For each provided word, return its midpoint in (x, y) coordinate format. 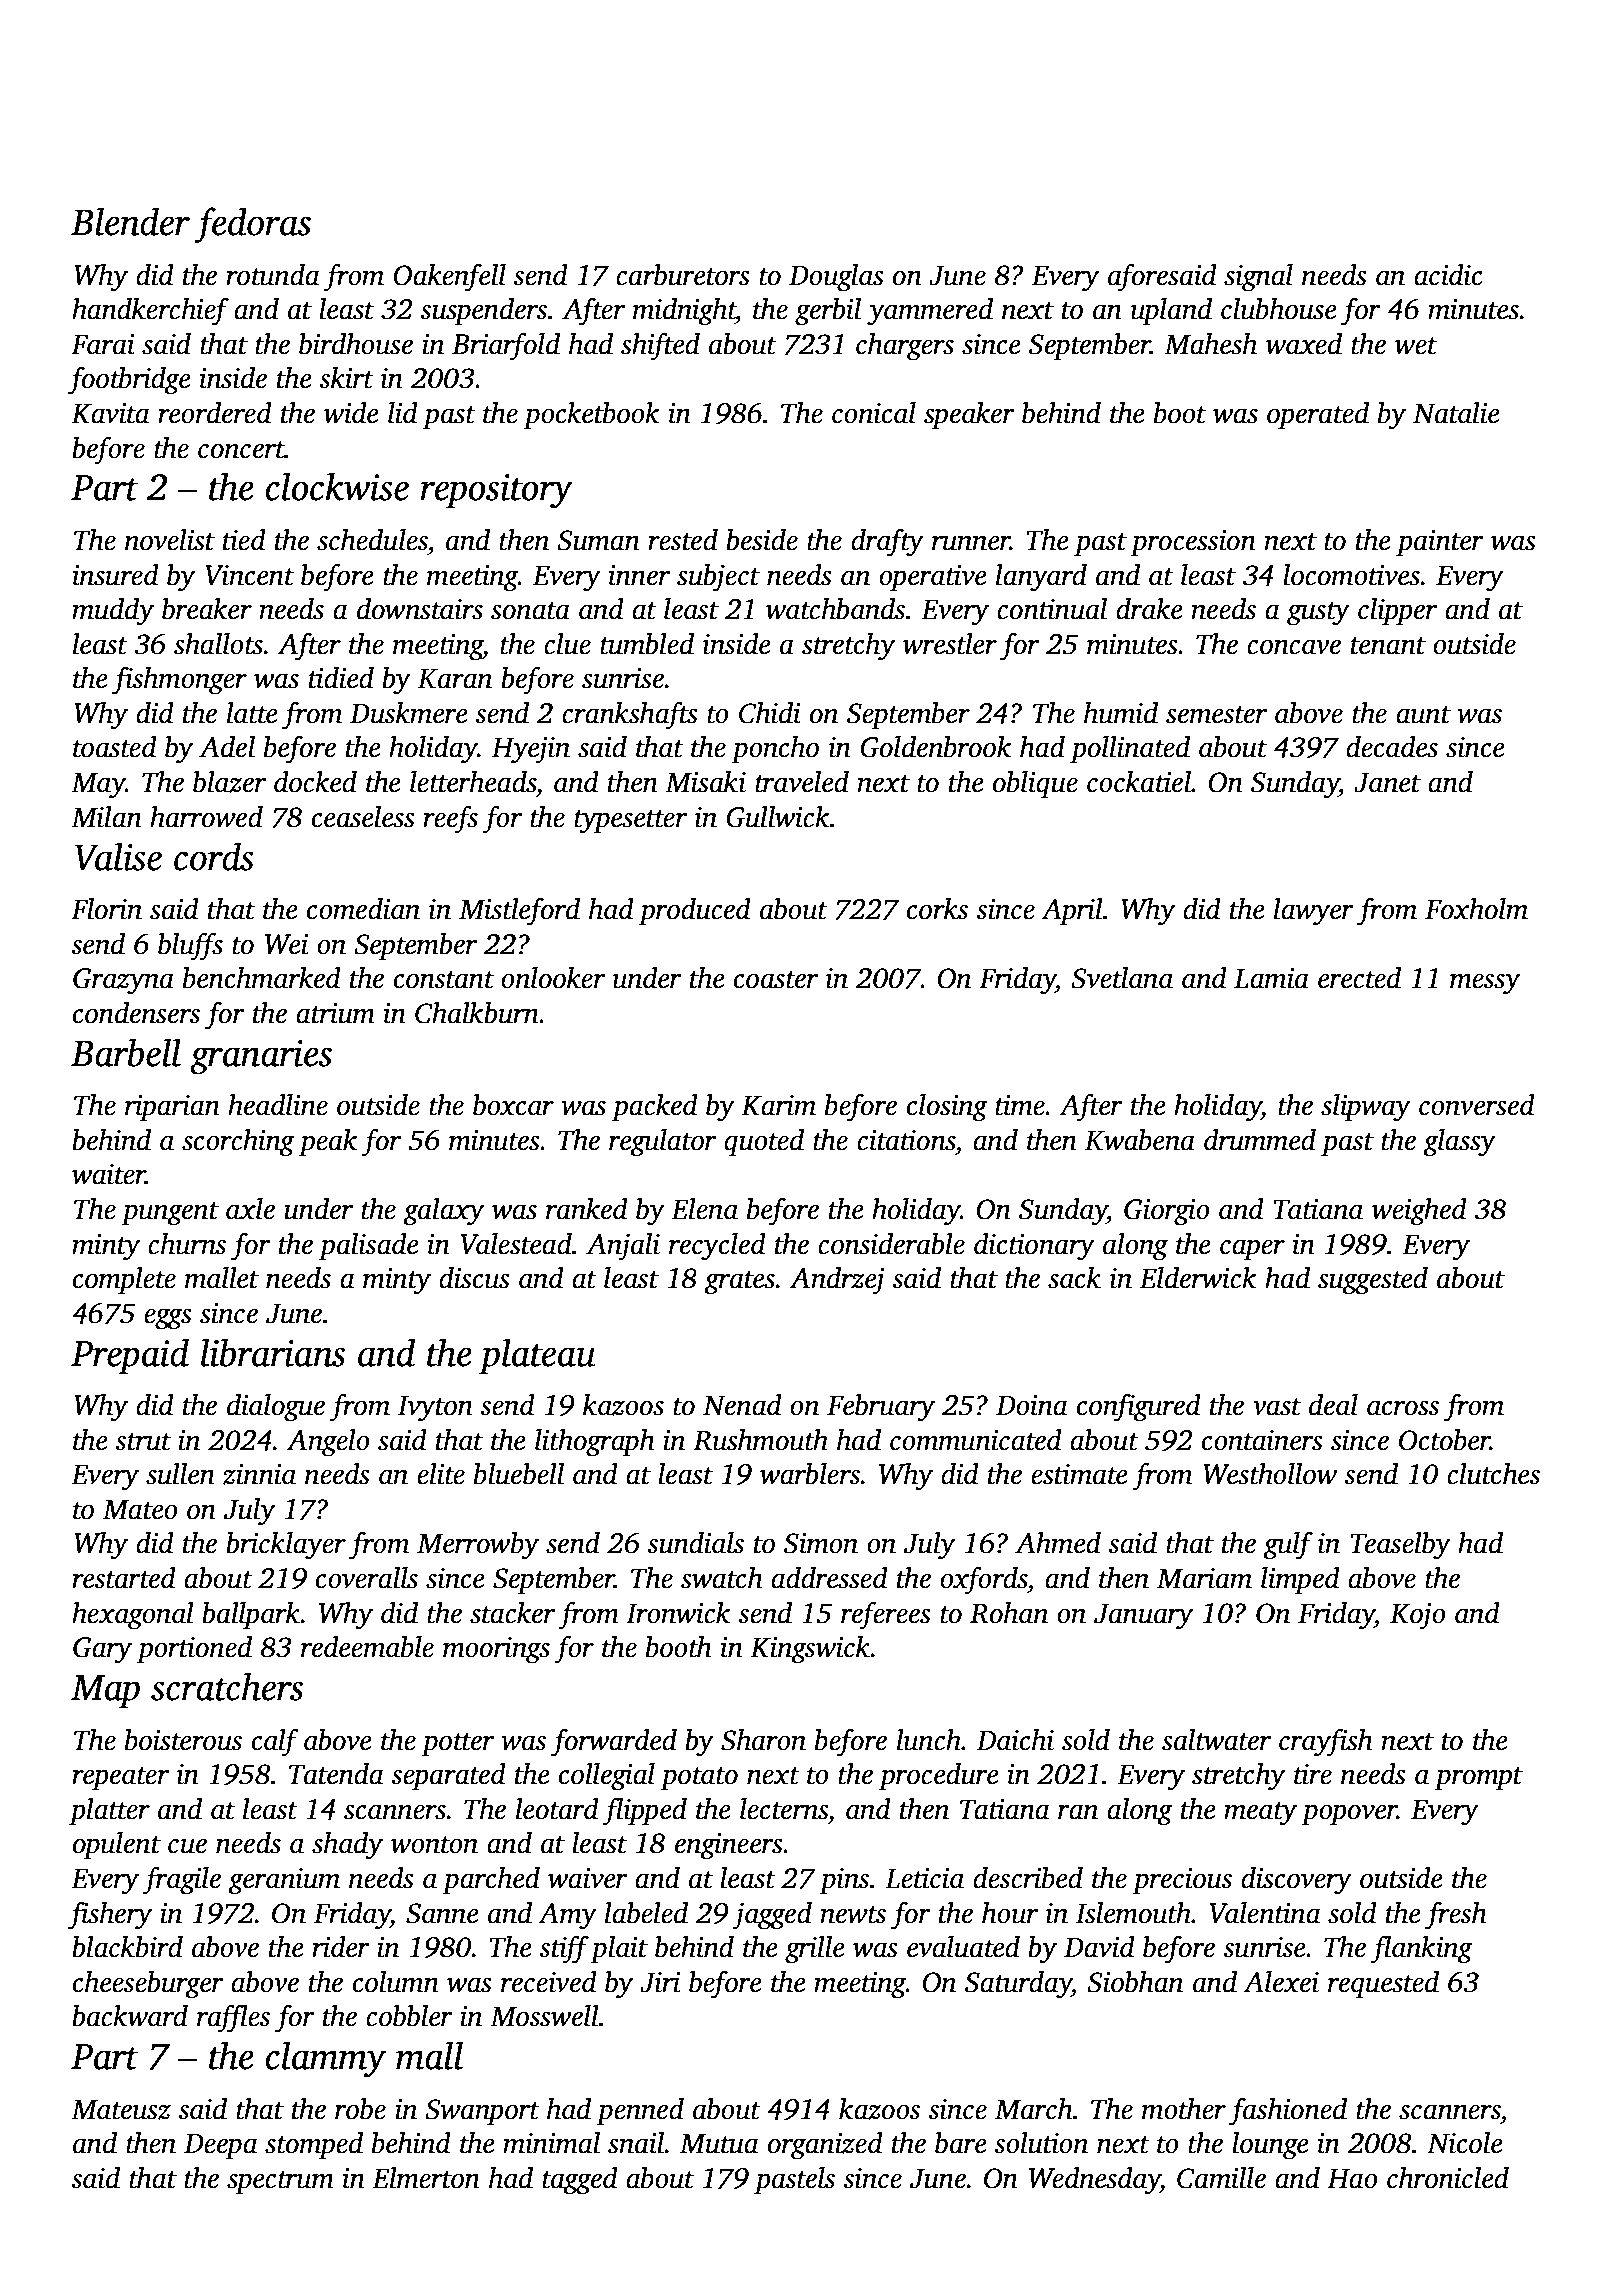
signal (1258, 278)
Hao (1352, 2179)
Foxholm (1476, 909)
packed (655, 1108)
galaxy (443, 1212)
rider (341, 1947)
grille (815, 1950)
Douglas (836, 278)
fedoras (252, 225)
